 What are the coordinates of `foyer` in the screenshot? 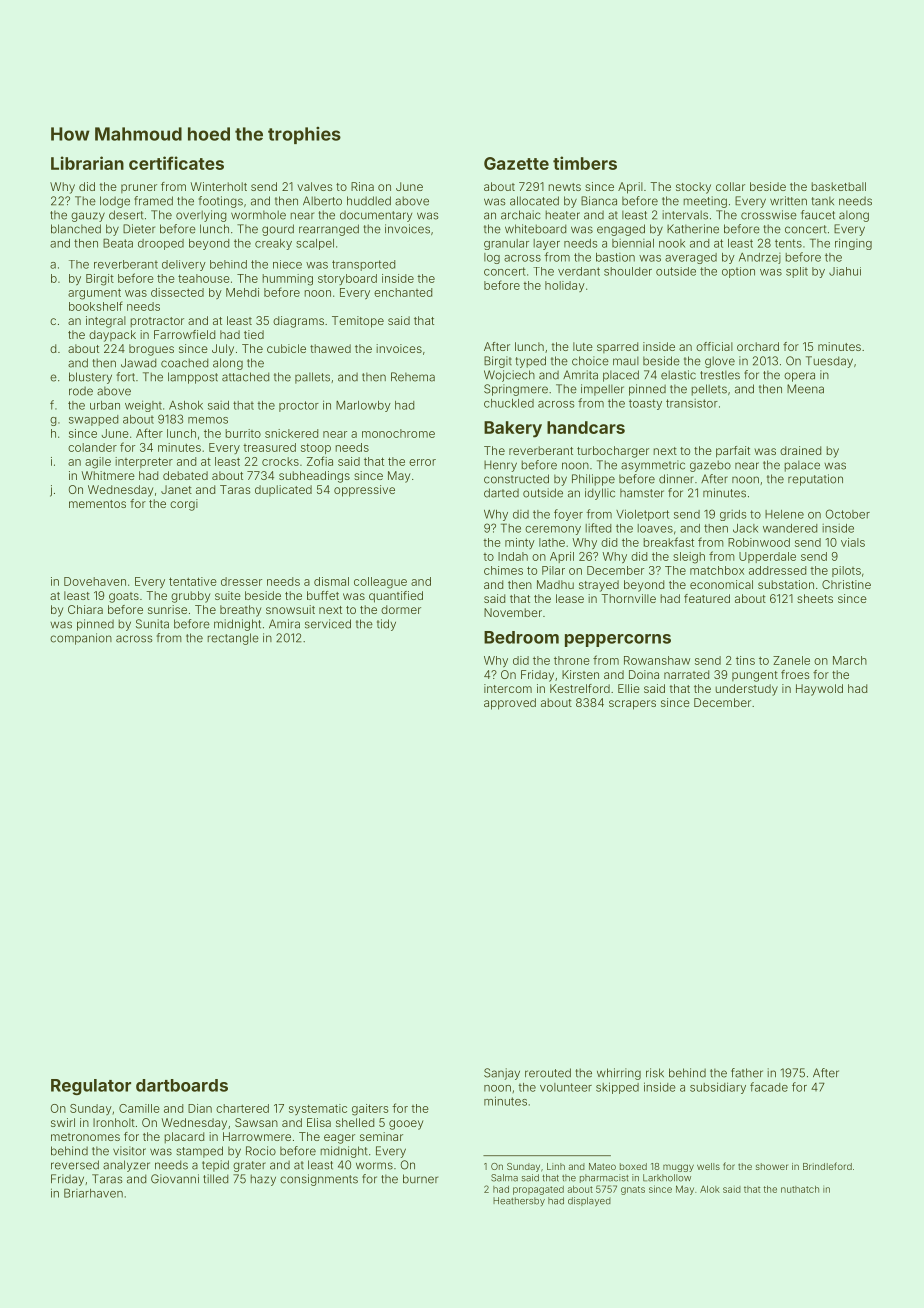 It's located at (568, 515).
